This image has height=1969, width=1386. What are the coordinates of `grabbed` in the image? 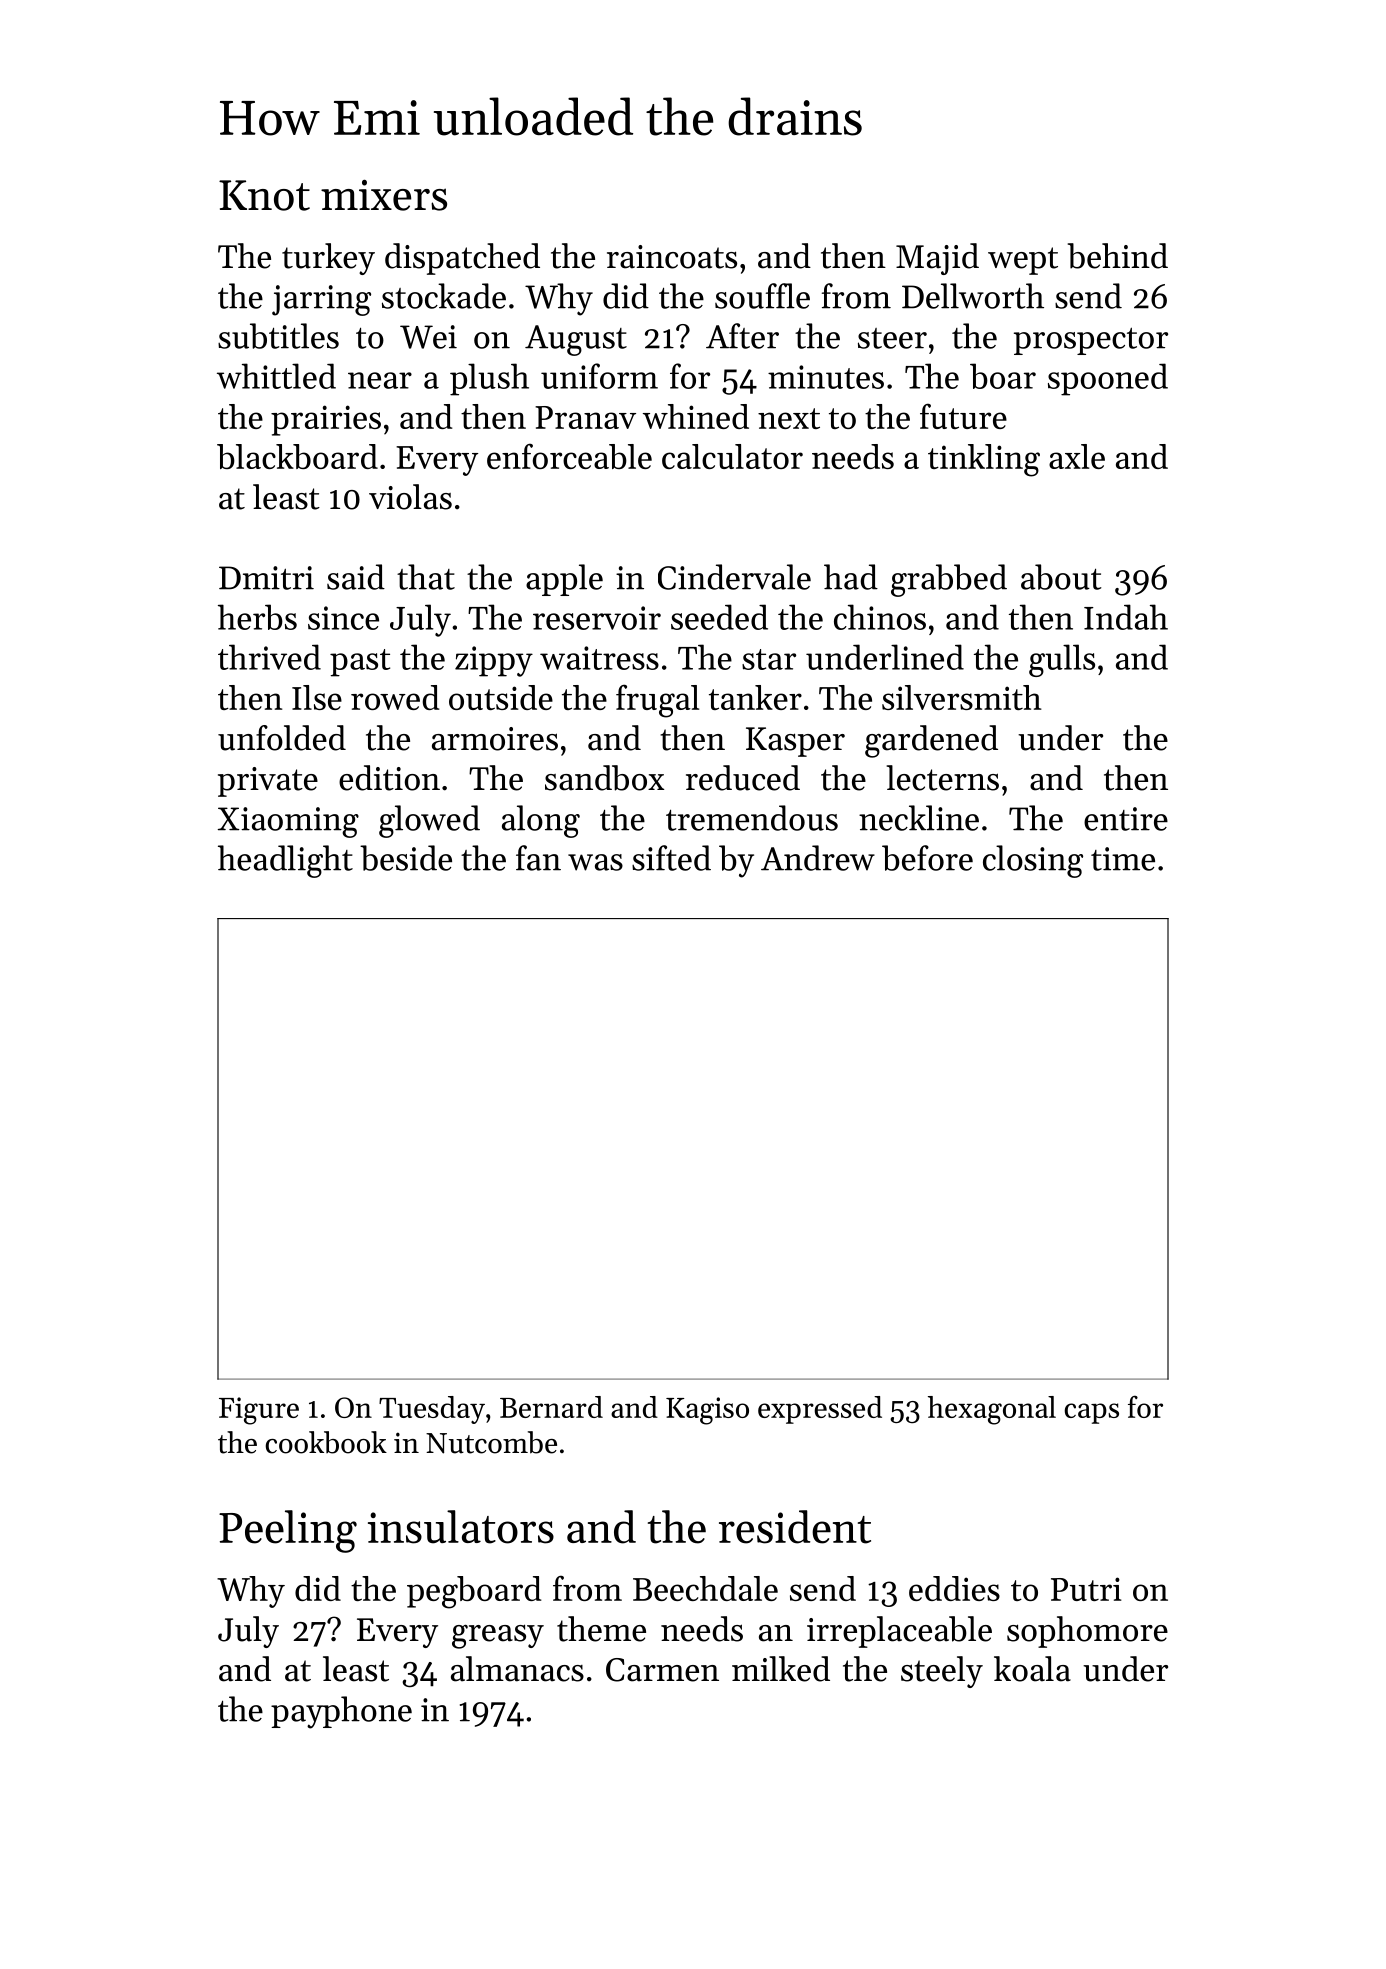 It's located at (949, 580).
